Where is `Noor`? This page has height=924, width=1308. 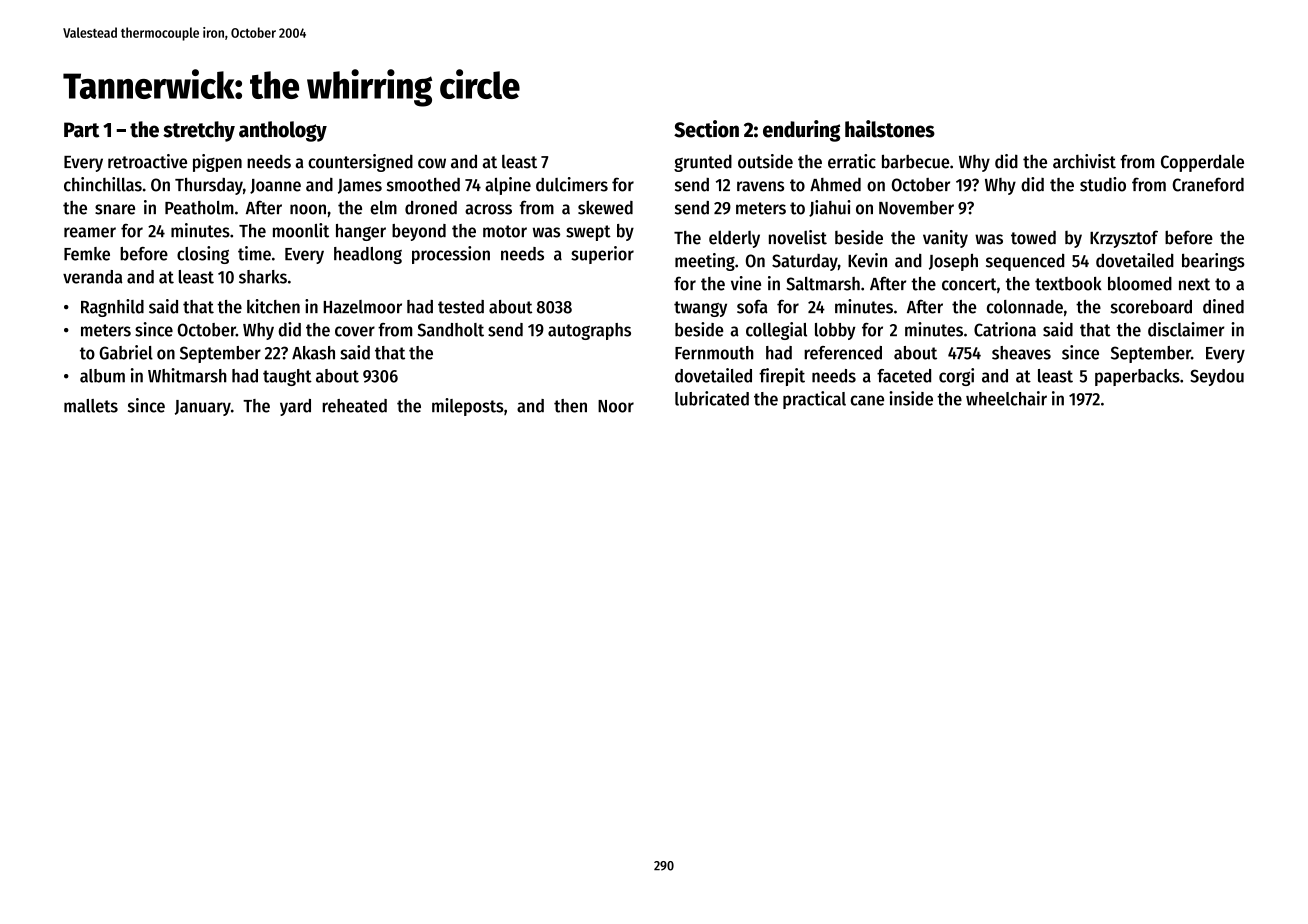 Noor is located at coordinates (616, 406).
